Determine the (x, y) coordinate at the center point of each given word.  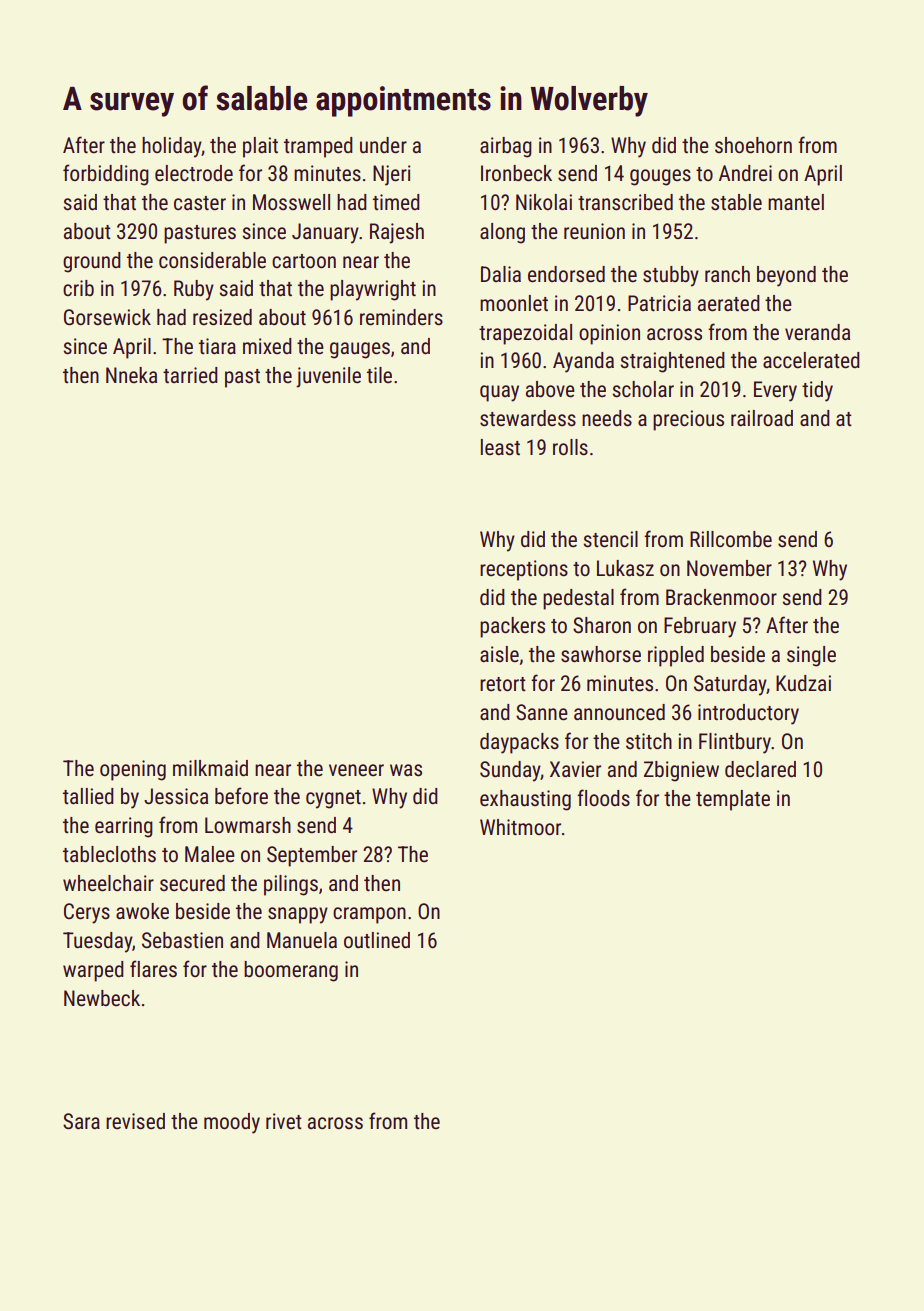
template (733, 800)
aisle (499, 654)
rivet (284, 1121)
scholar (643, 389)
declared (760, 769)
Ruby (194, 290)
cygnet (333, 799)
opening (133, 770)
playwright (373, 290)
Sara (81, 1121)
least (500, 447)
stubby (671, 276)
